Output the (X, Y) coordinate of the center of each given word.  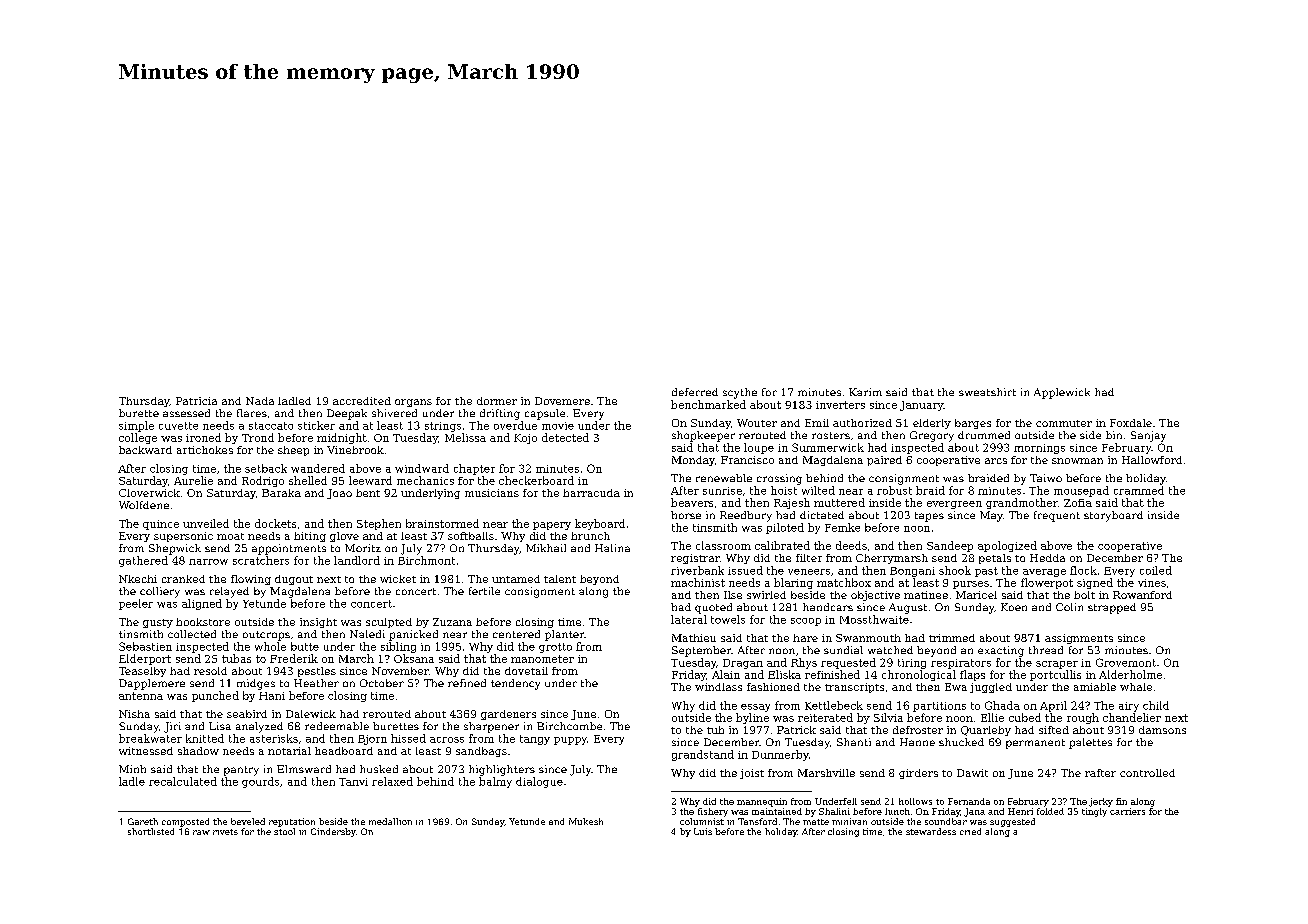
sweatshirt (987, 392)
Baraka (281, 493)
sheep (293, 451)
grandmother (1022, 503)
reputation (292, 822)
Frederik (294, 658)
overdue (515, 425)
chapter (474, 469)
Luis (703, 831)
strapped (1112, 608)
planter (564, 635)
